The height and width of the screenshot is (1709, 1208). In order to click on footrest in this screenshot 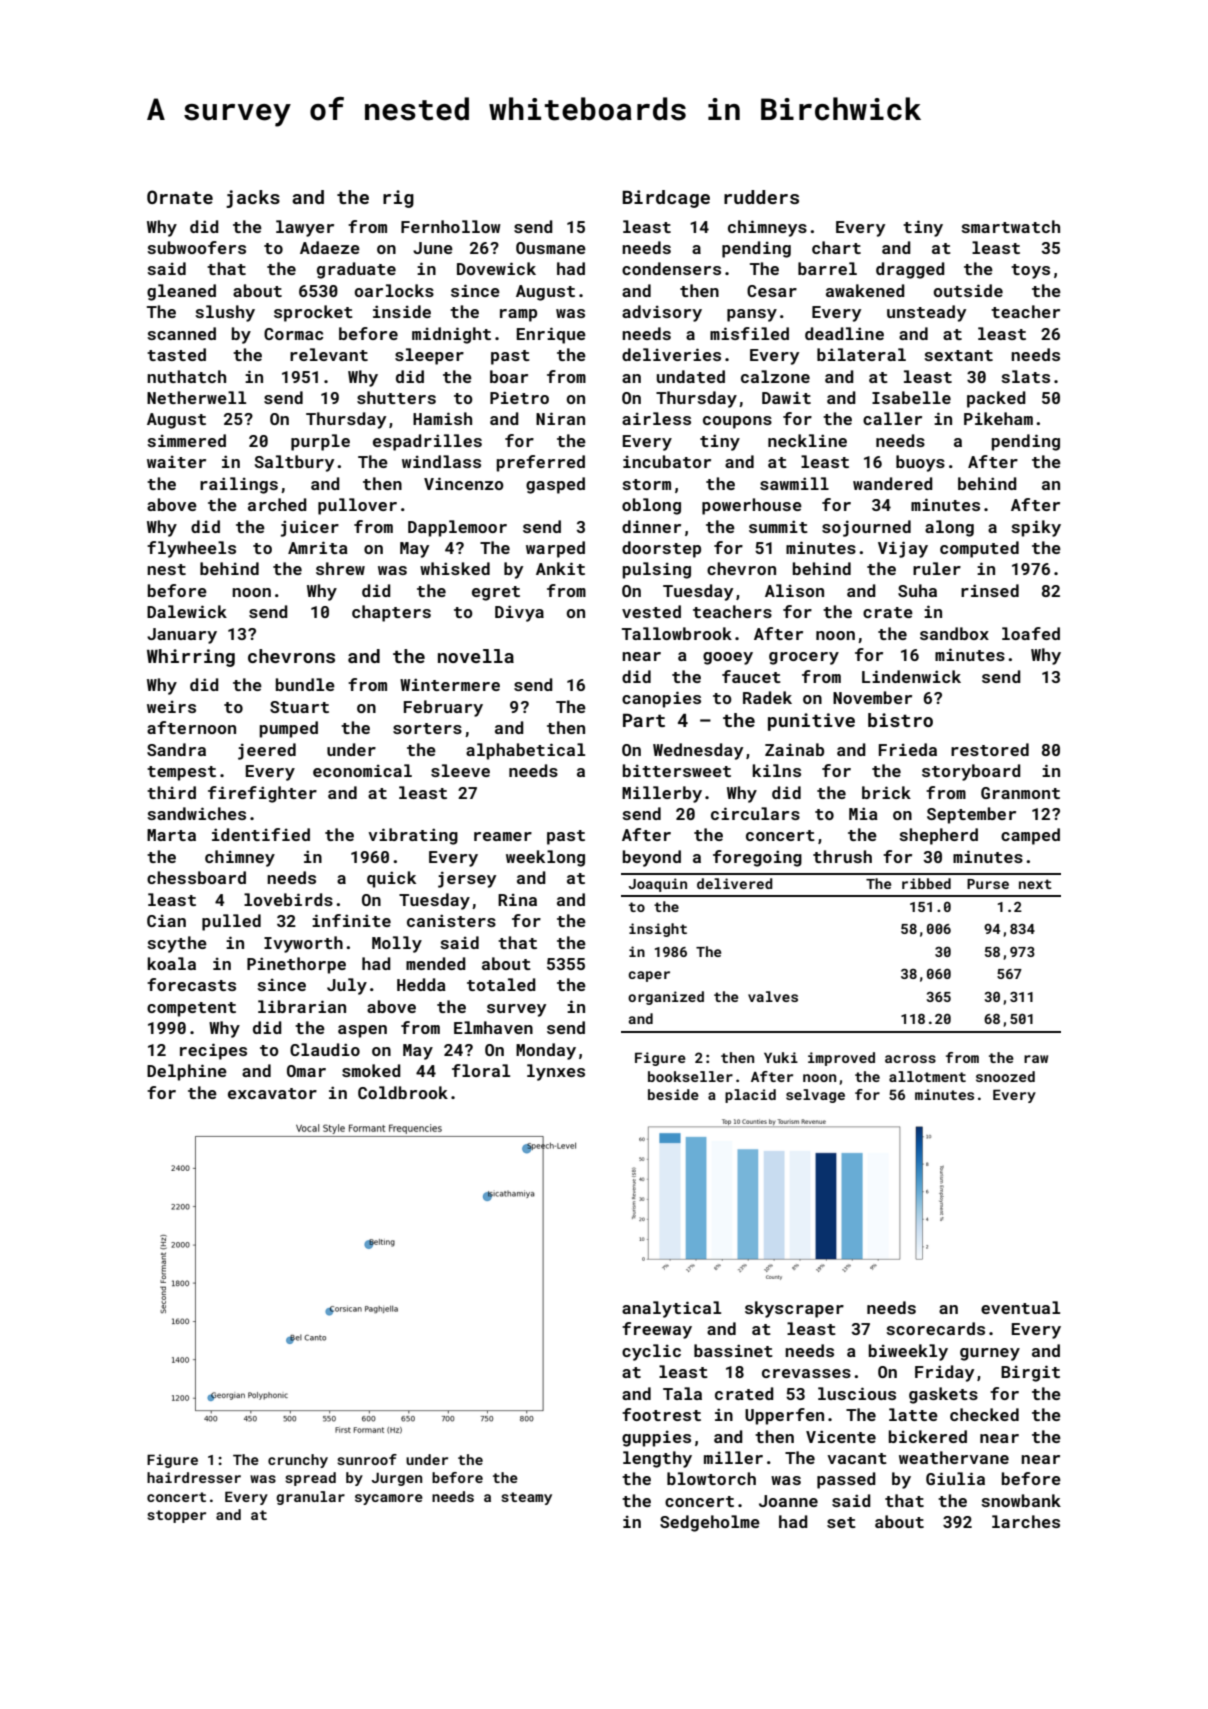, I will do `click(661, 1414)`.
